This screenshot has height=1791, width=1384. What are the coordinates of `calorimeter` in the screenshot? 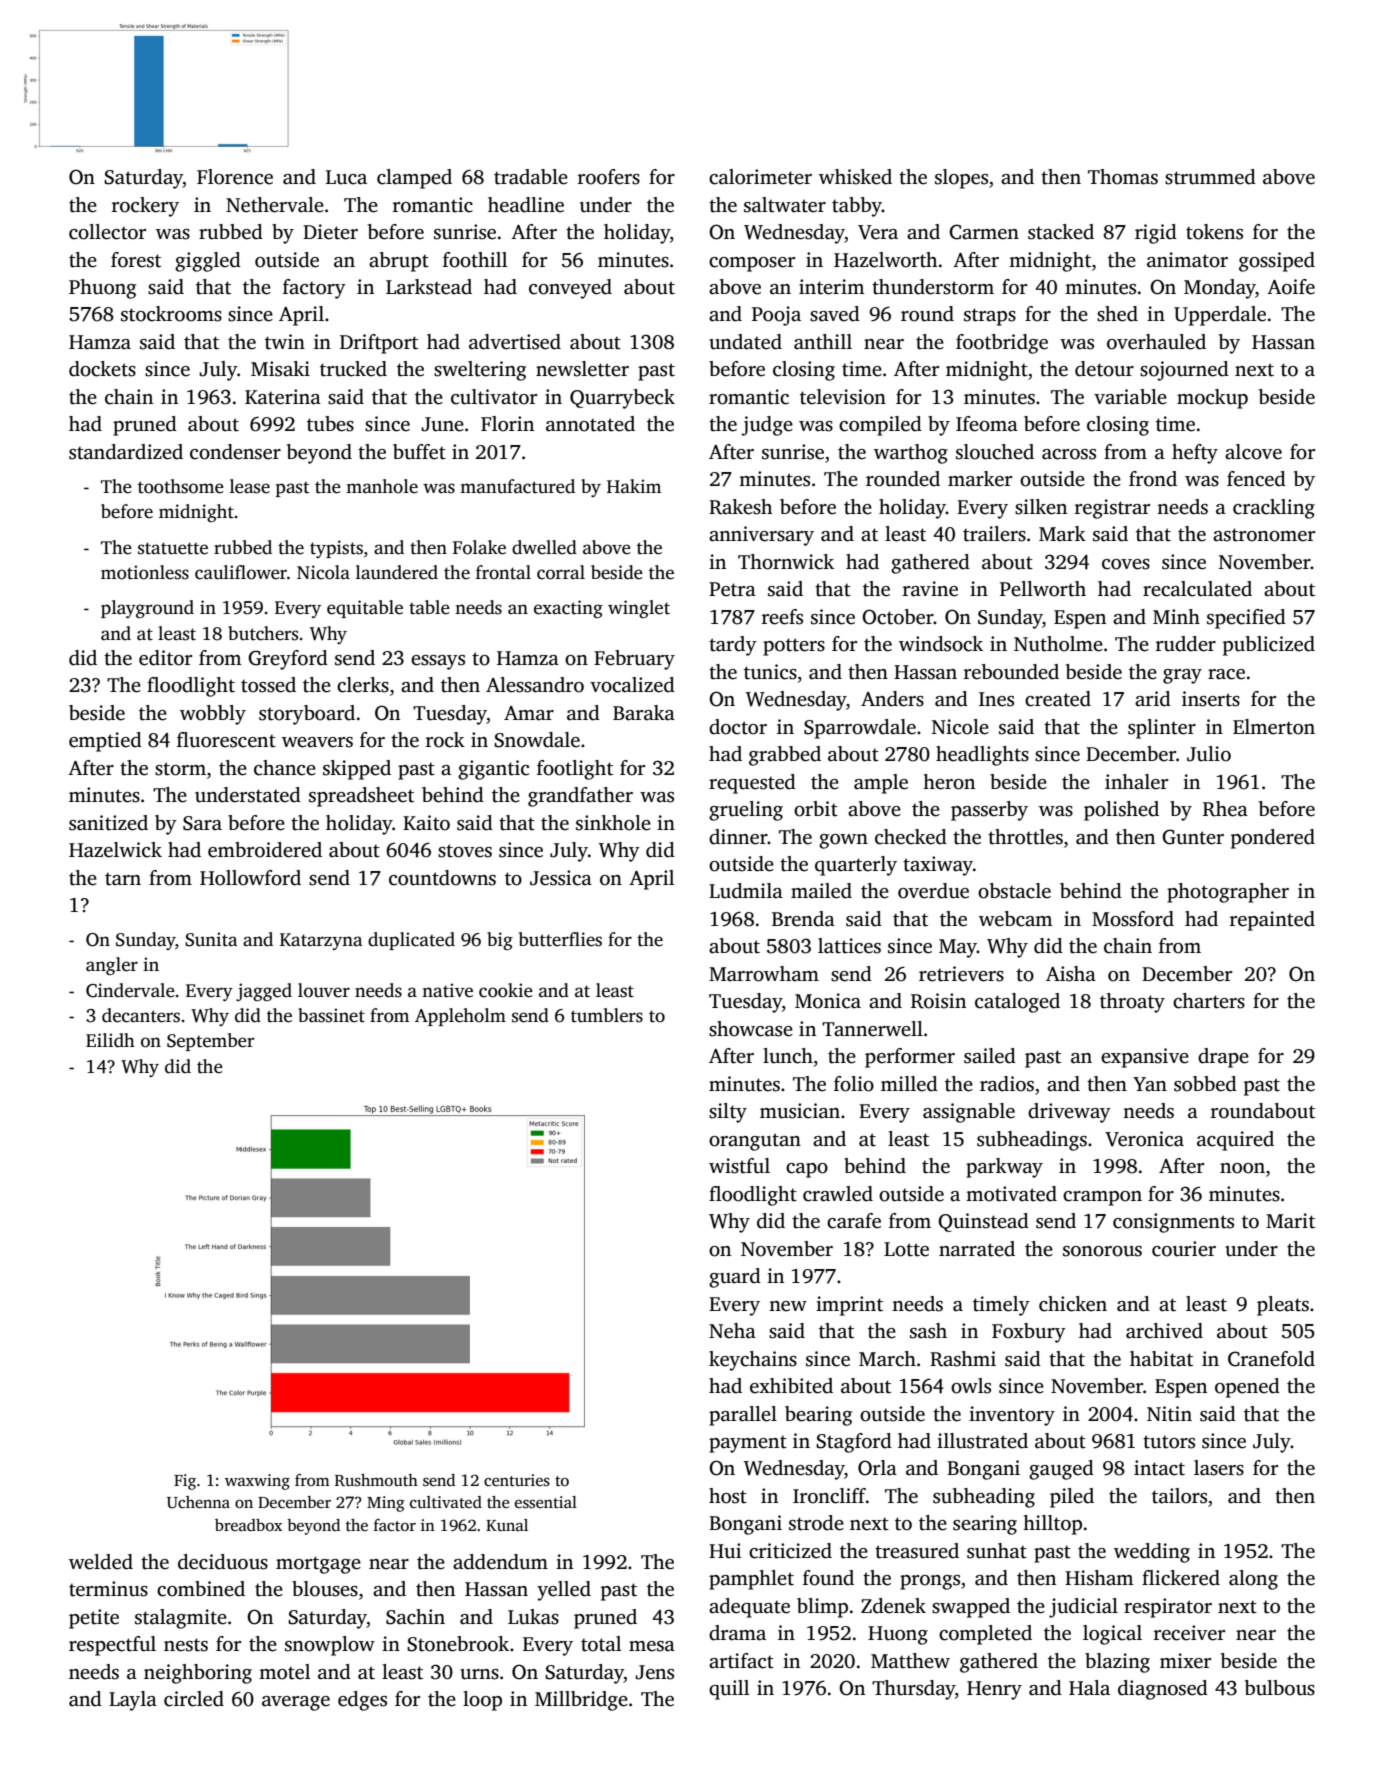 It's located at (760, 177).
